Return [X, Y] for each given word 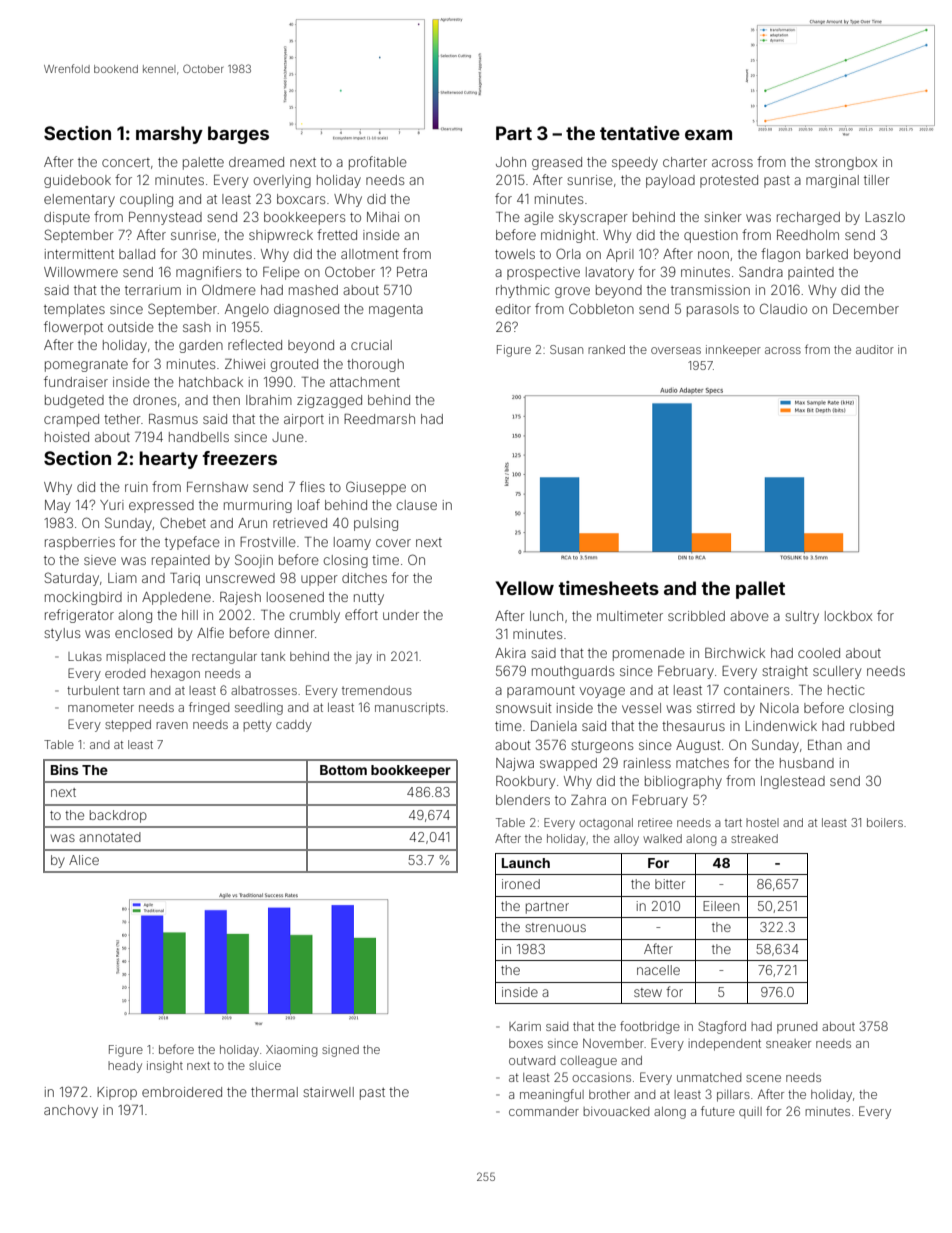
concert [126, 162]
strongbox [846, 163]
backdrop [118, 816]
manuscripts [410, 709]
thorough [375, 365]
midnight [568, 236]
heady [125, 1067]
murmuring [258, 506]
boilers [885, 822]
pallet [760, 590]
